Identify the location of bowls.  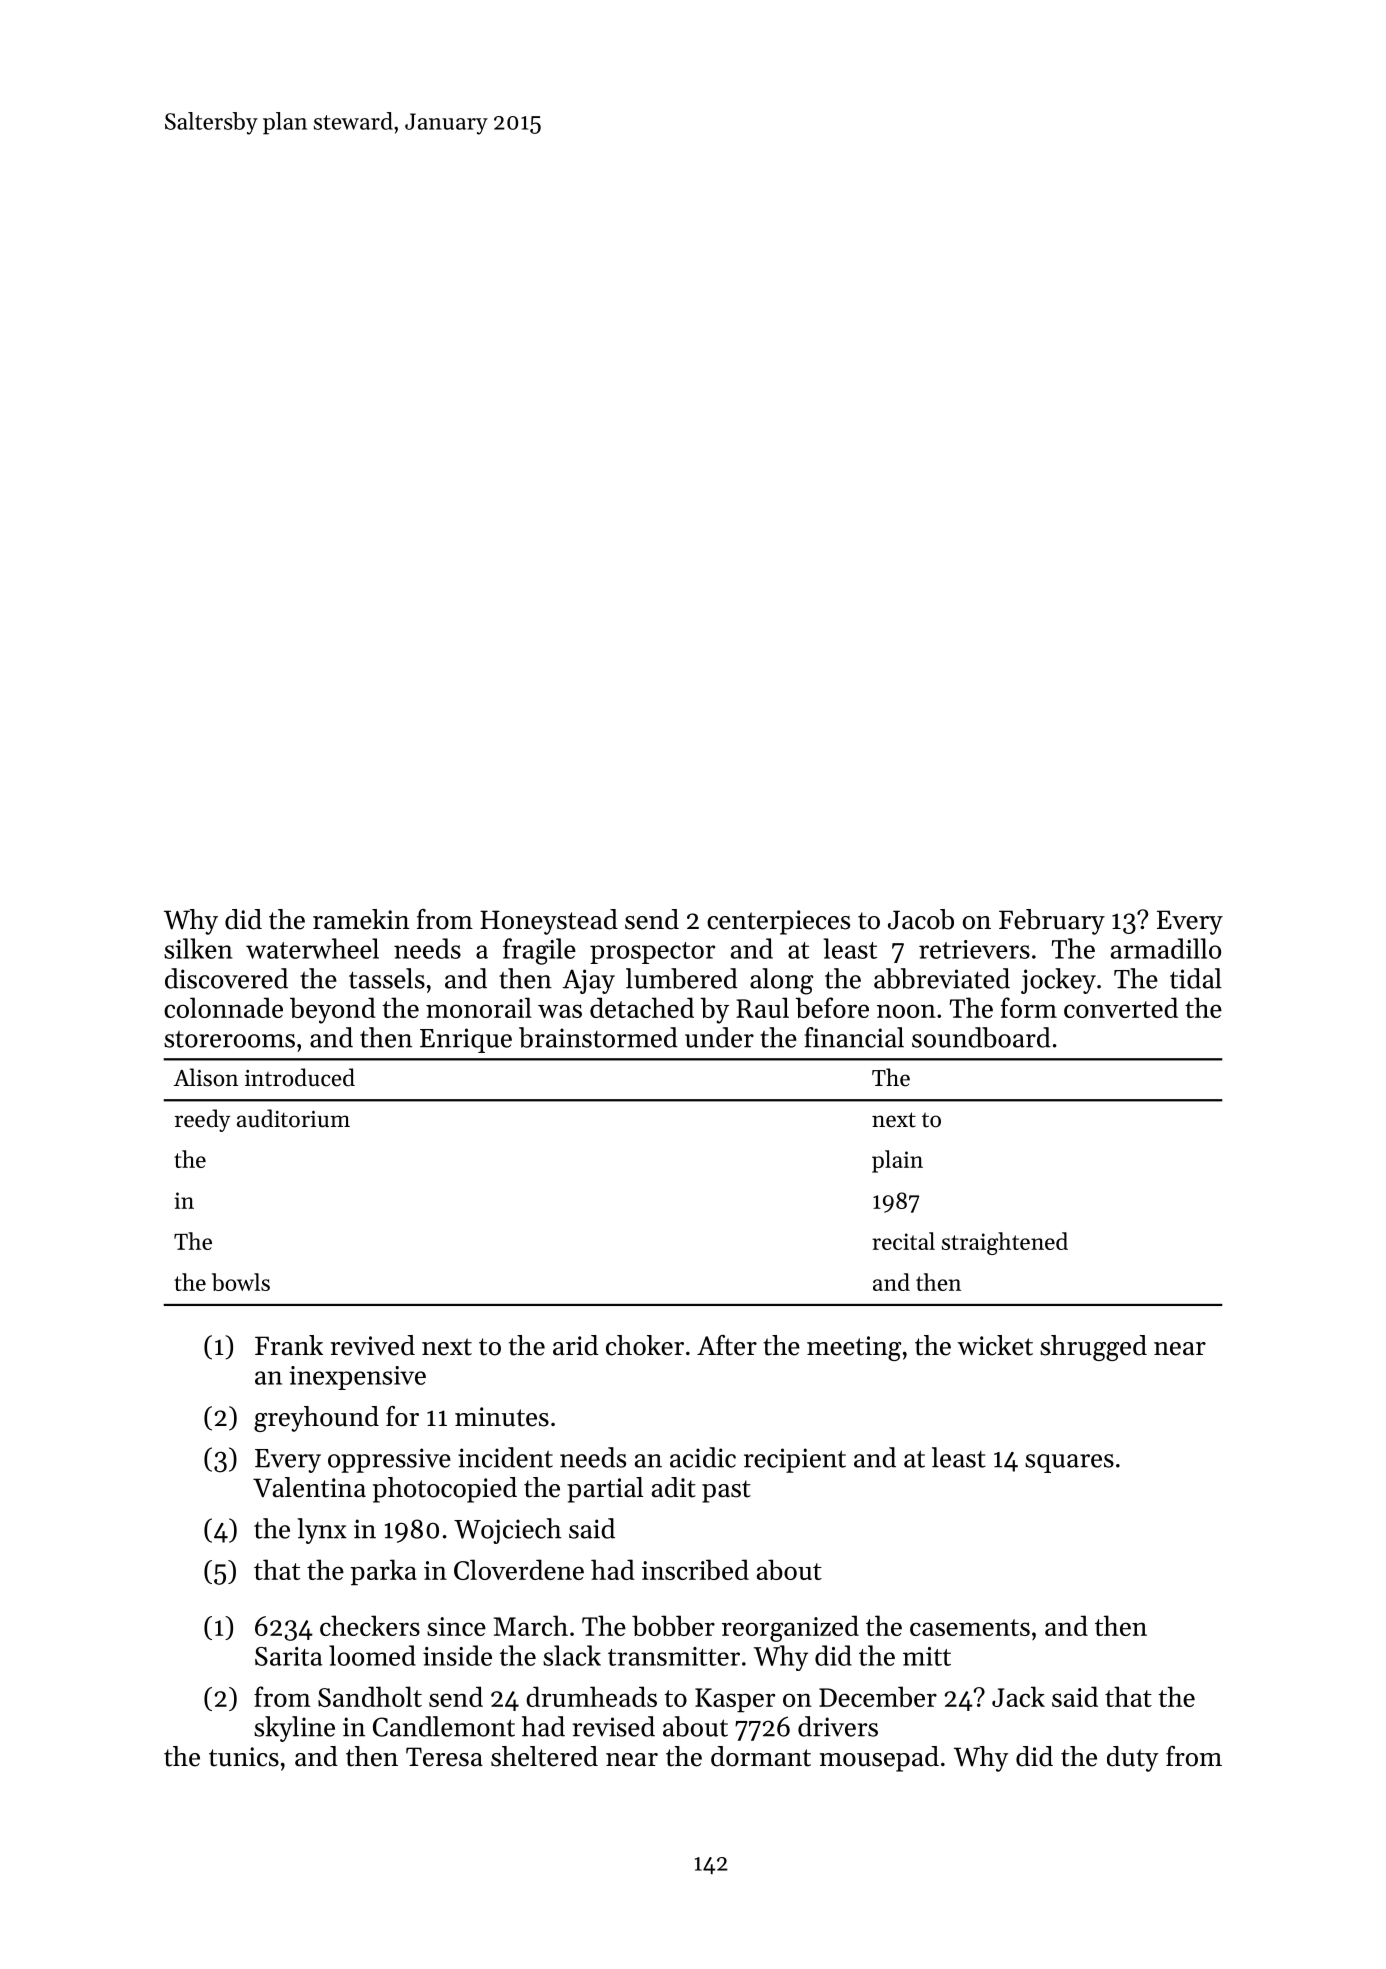
(241, 1282).
